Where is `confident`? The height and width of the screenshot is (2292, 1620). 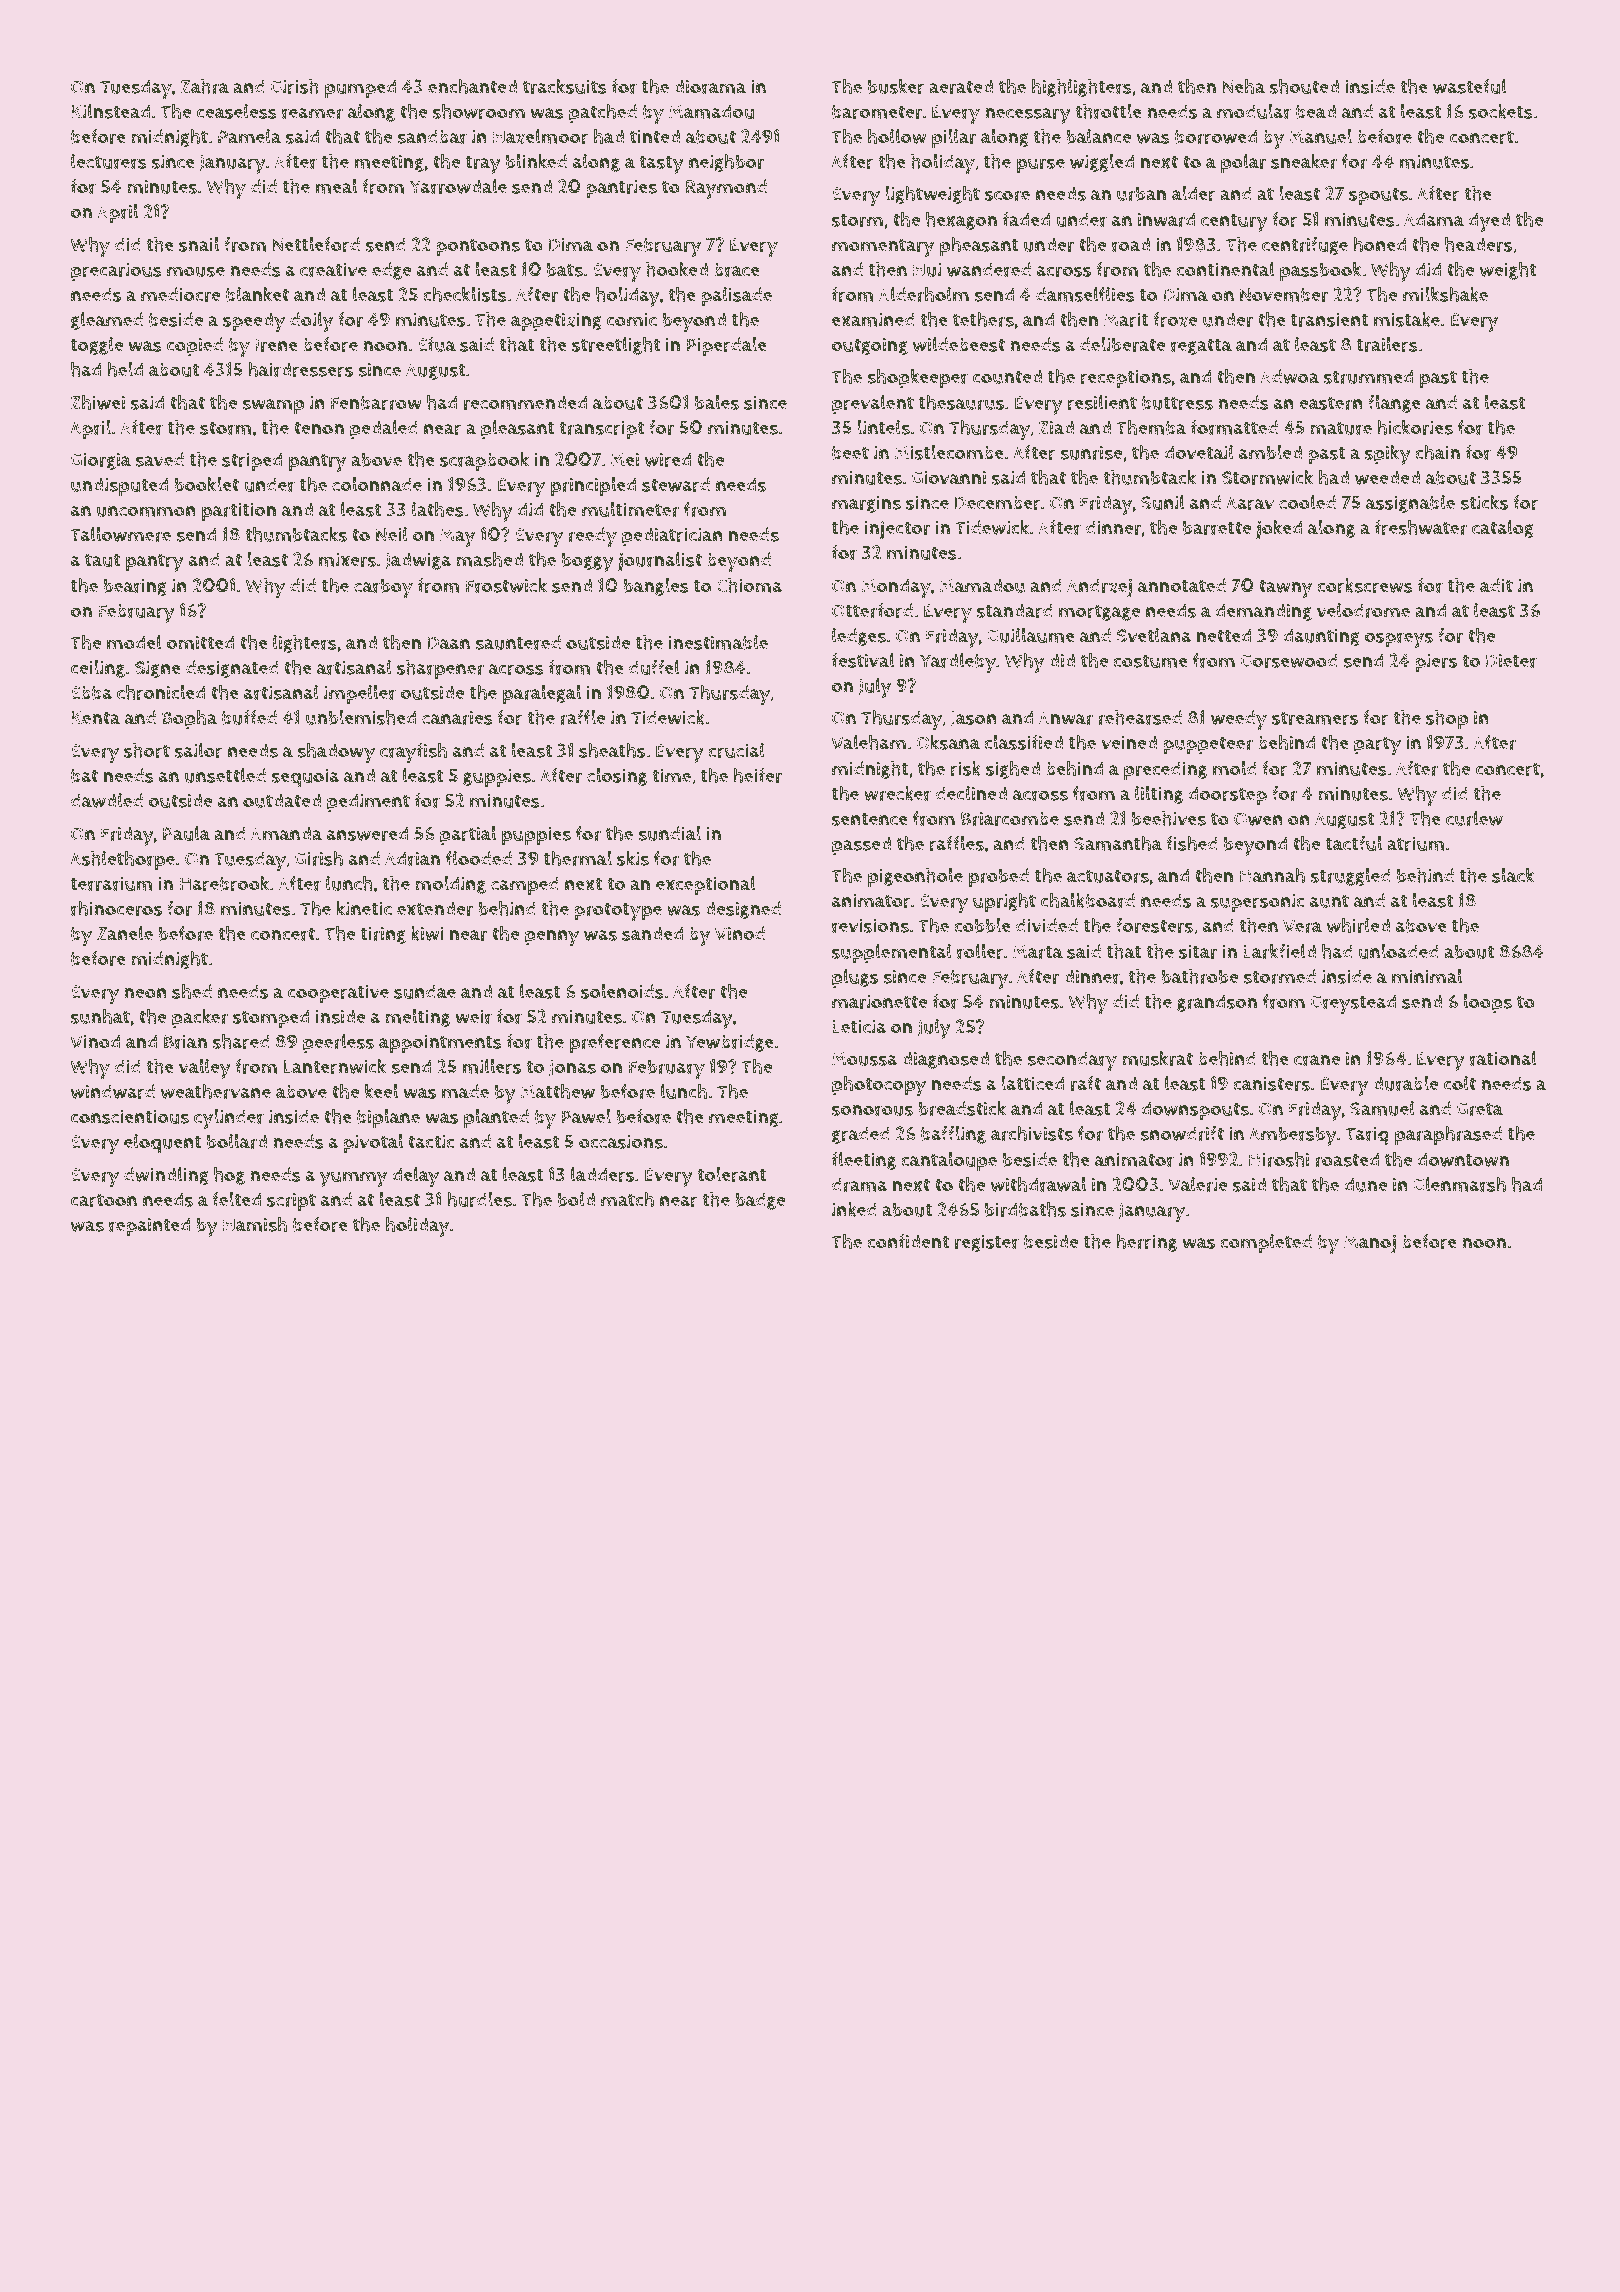 confident is located at coordinates (908, 1241).
